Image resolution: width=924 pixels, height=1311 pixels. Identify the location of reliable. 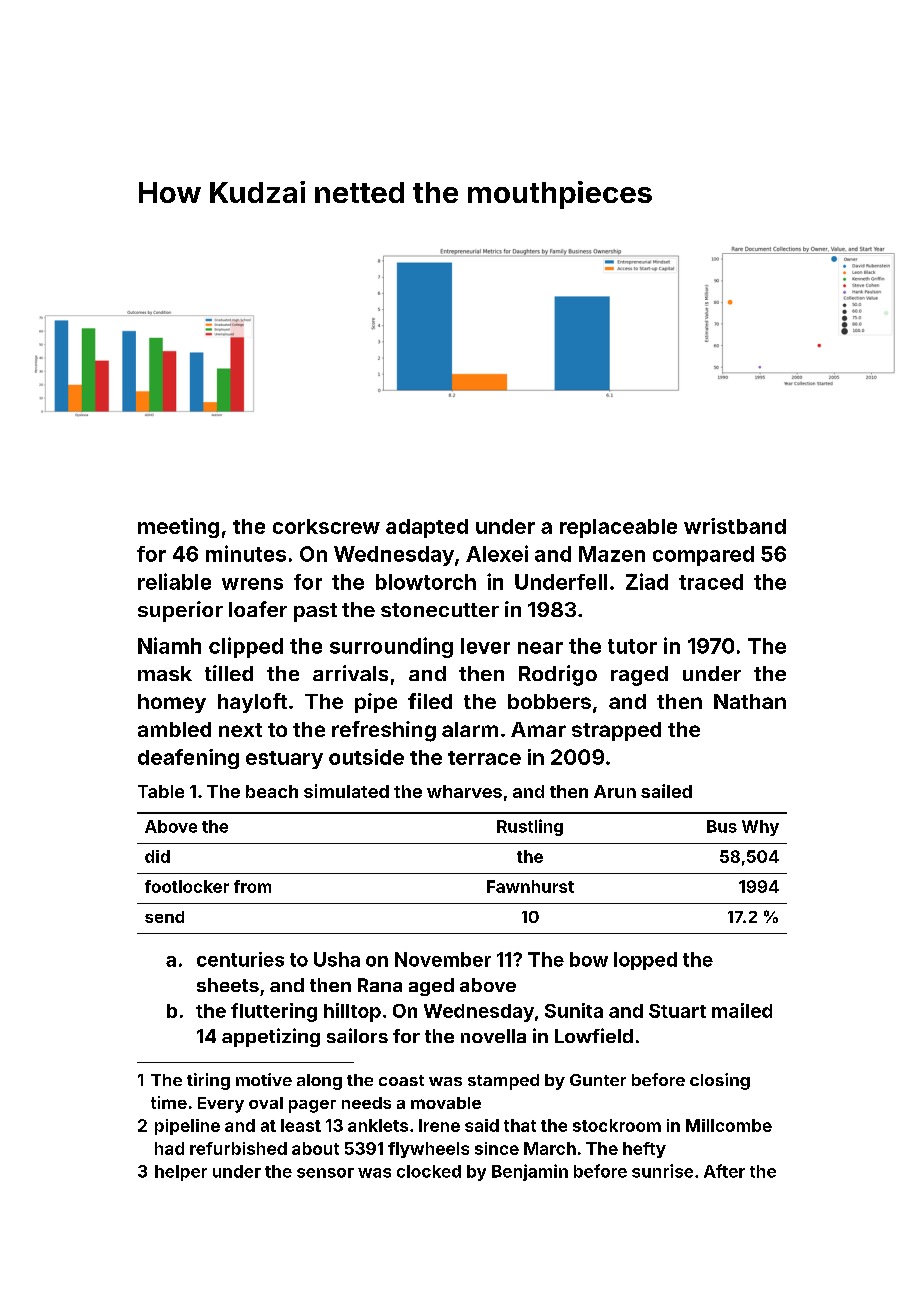
(174, 581).
